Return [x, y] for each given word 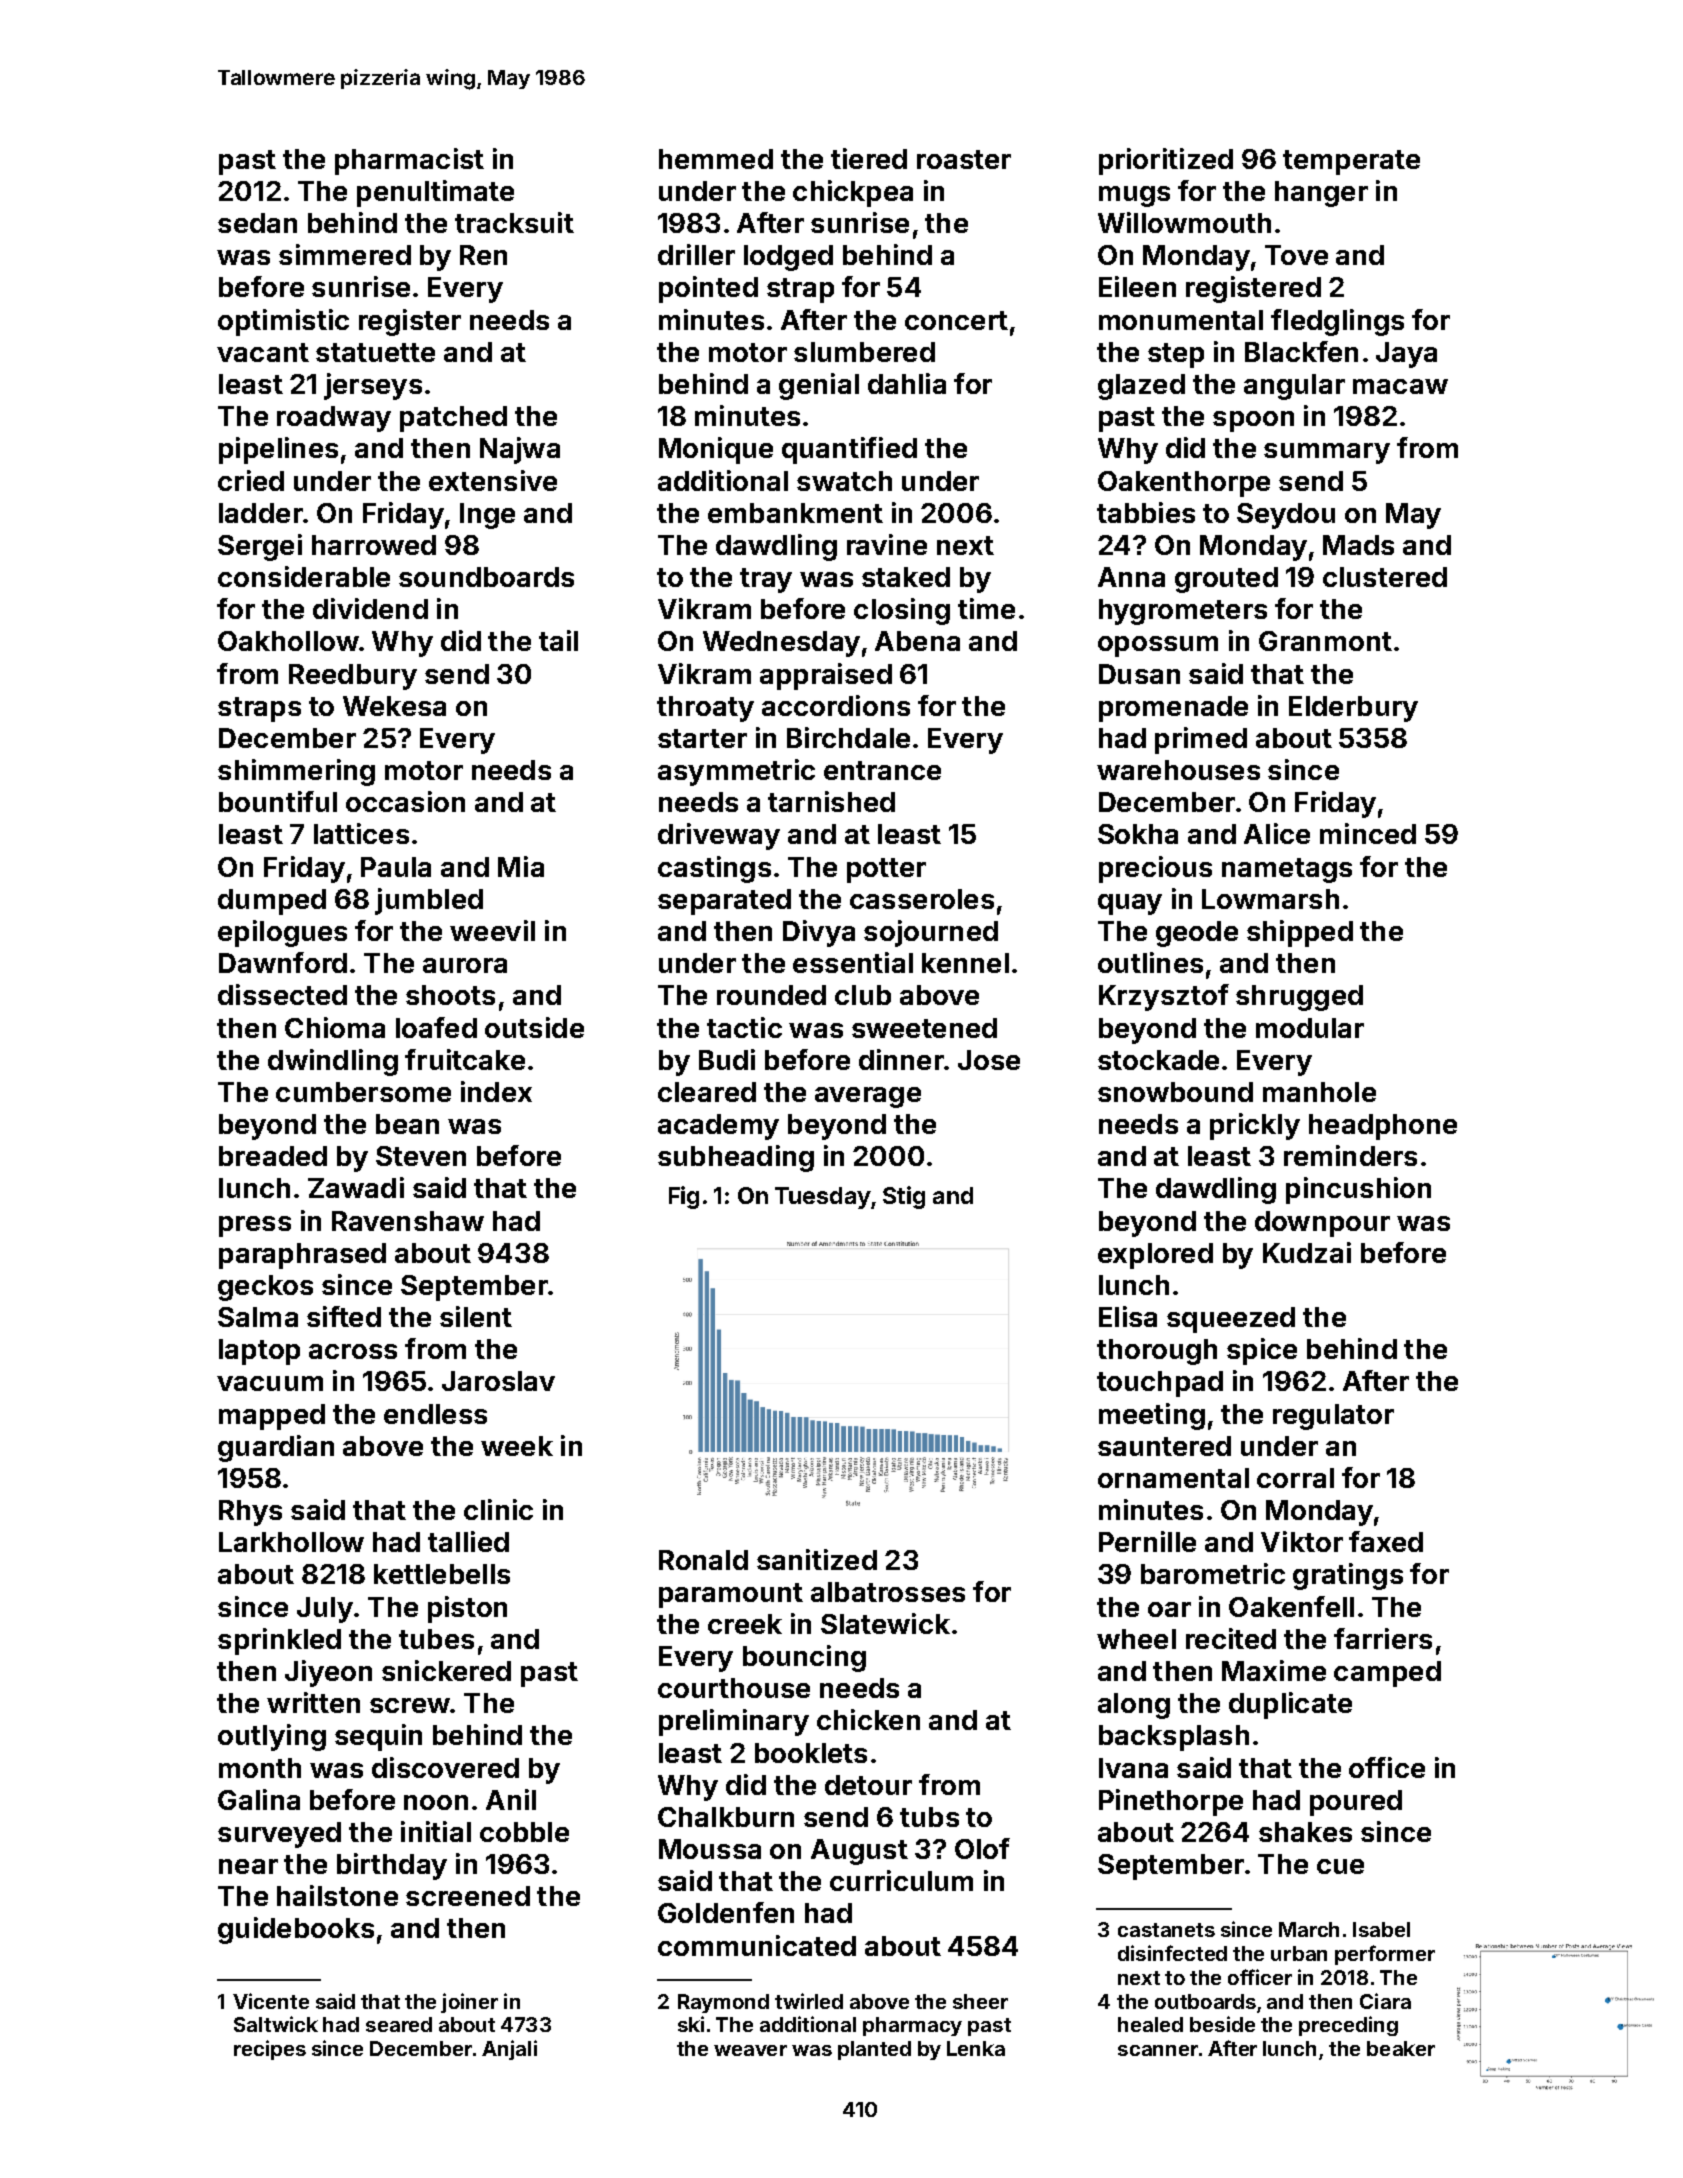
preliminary [734, 1722]
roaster [964, 159]
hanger [1321, 194]
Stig [904, 1197]
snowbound [1175, 1092]
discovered [445, 1767]
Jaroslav [498, 1381]
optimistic [283, 322]
